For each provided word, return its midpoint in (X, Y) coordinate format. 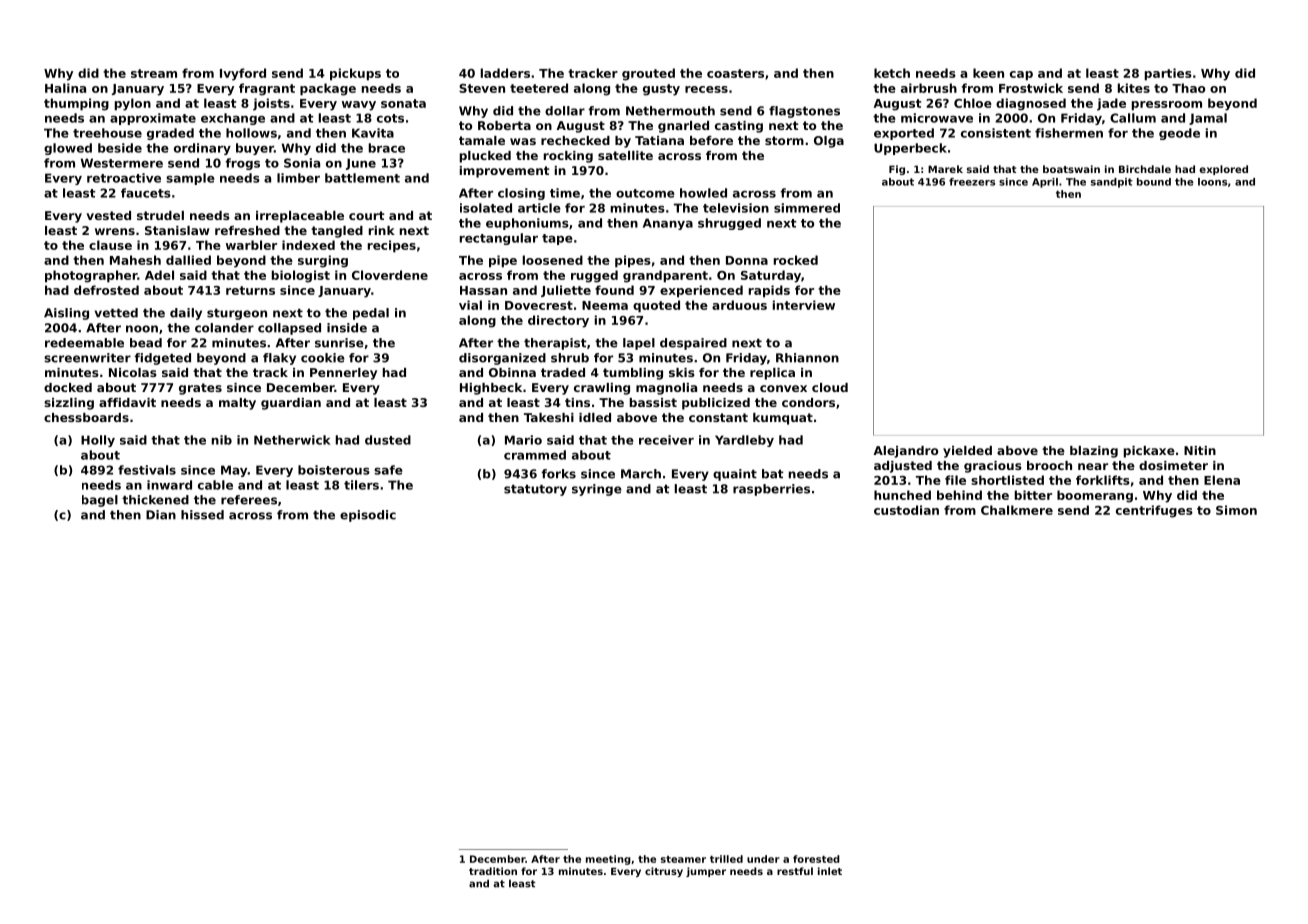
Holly (98, 441)
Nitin (1200, 450)
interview (804, 305)
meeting (608, 860)
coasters (735, 73)
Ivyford (243, 74)
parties (1168, 74)
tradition (493, 871)
